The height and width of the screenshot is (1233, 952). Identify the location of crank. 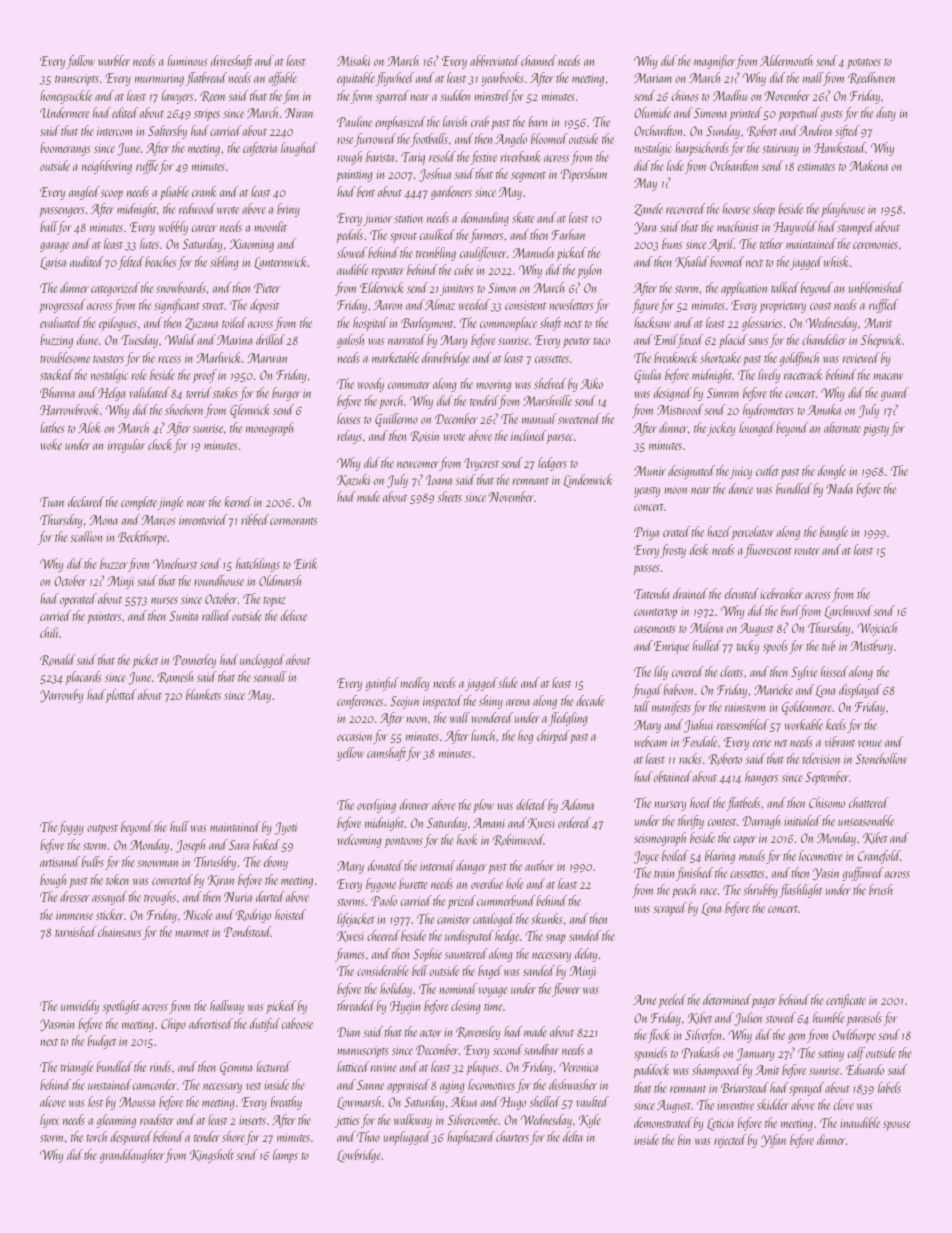
(204, 191).
